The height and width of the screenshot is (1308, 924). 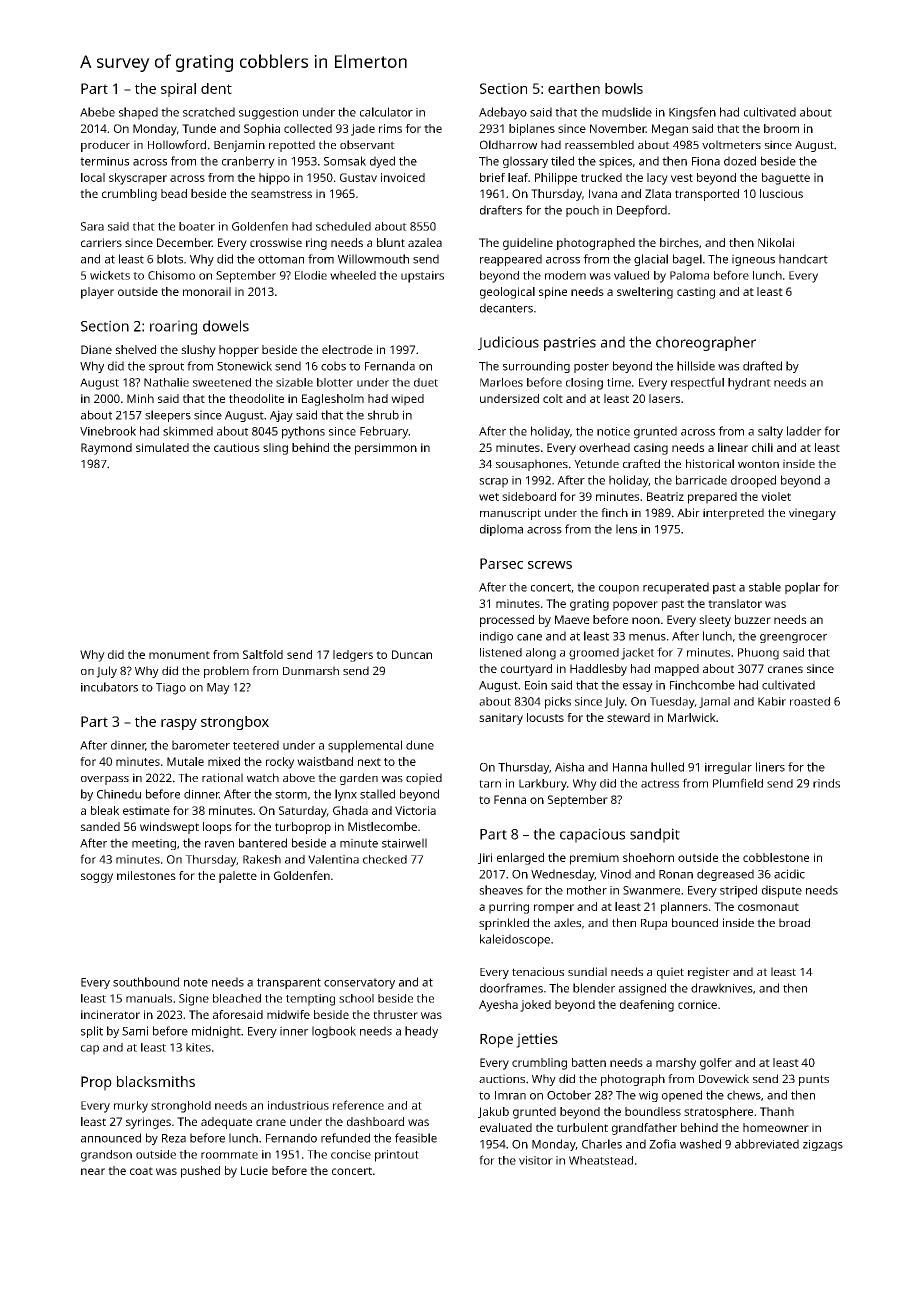 I want to click on tarn, so click(x=490, y=784).
